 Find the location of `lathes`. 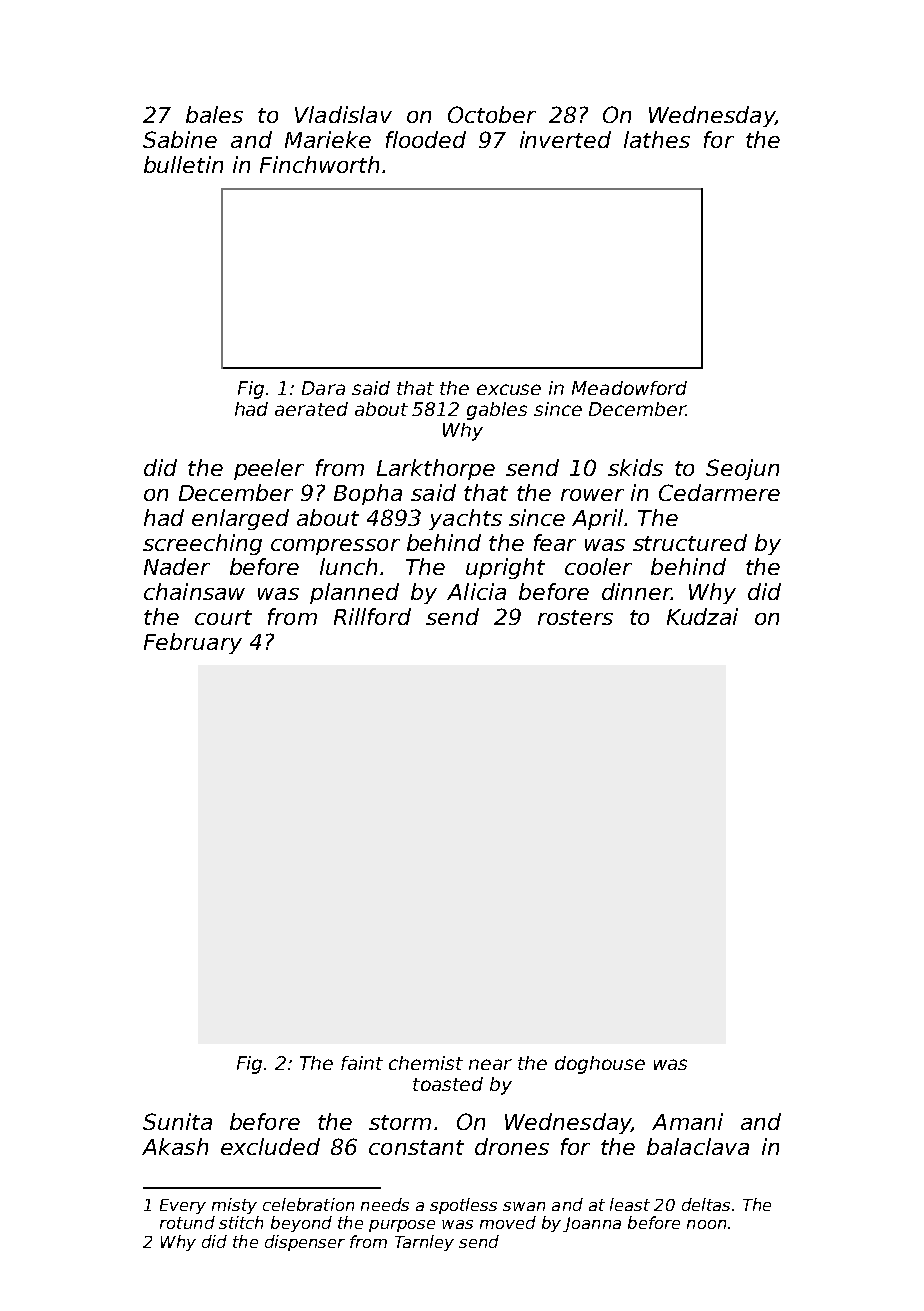

lathes is located at coordinates (657, 139).
